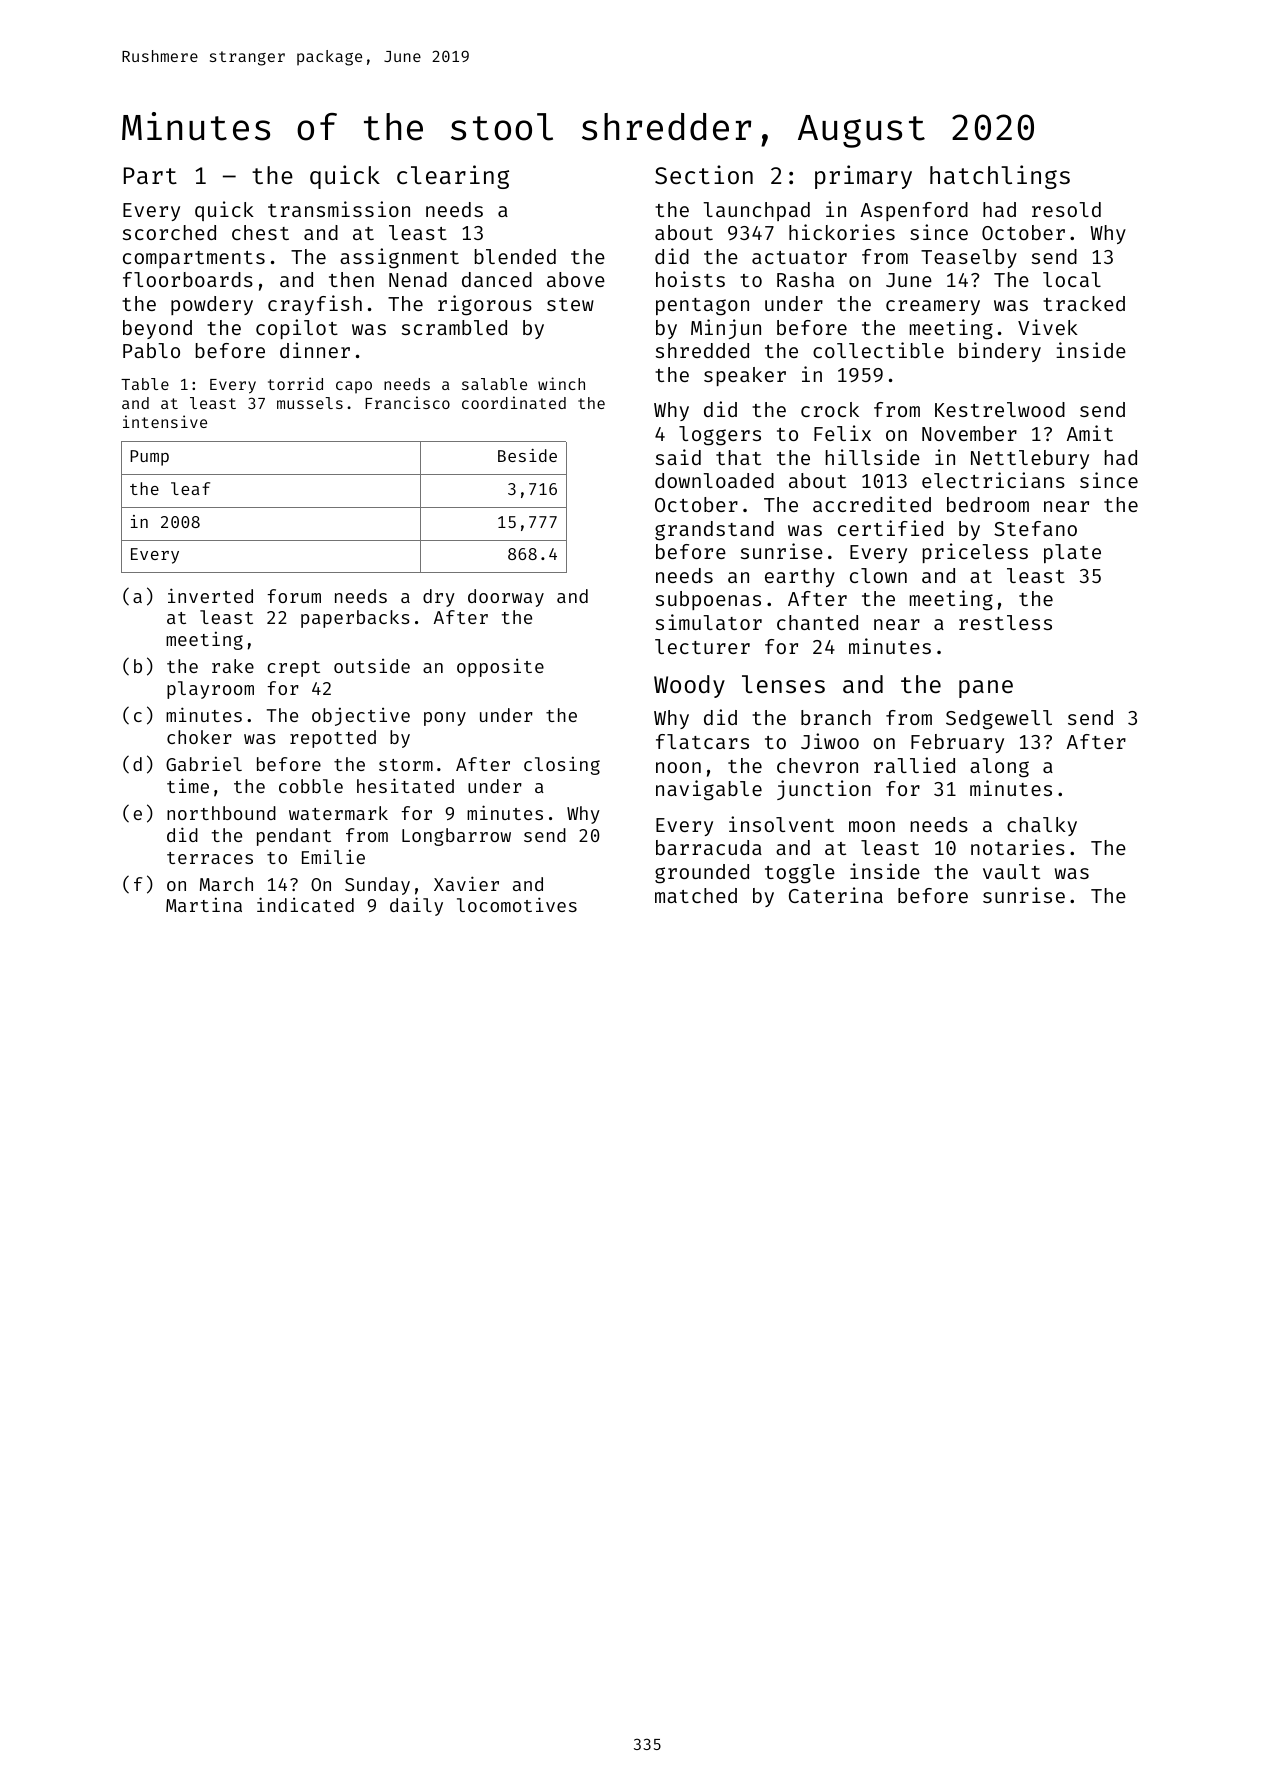 Image resolution: width=1266 pixels, height=1790 pixels. I want to click on Section, so click(704, 174).
